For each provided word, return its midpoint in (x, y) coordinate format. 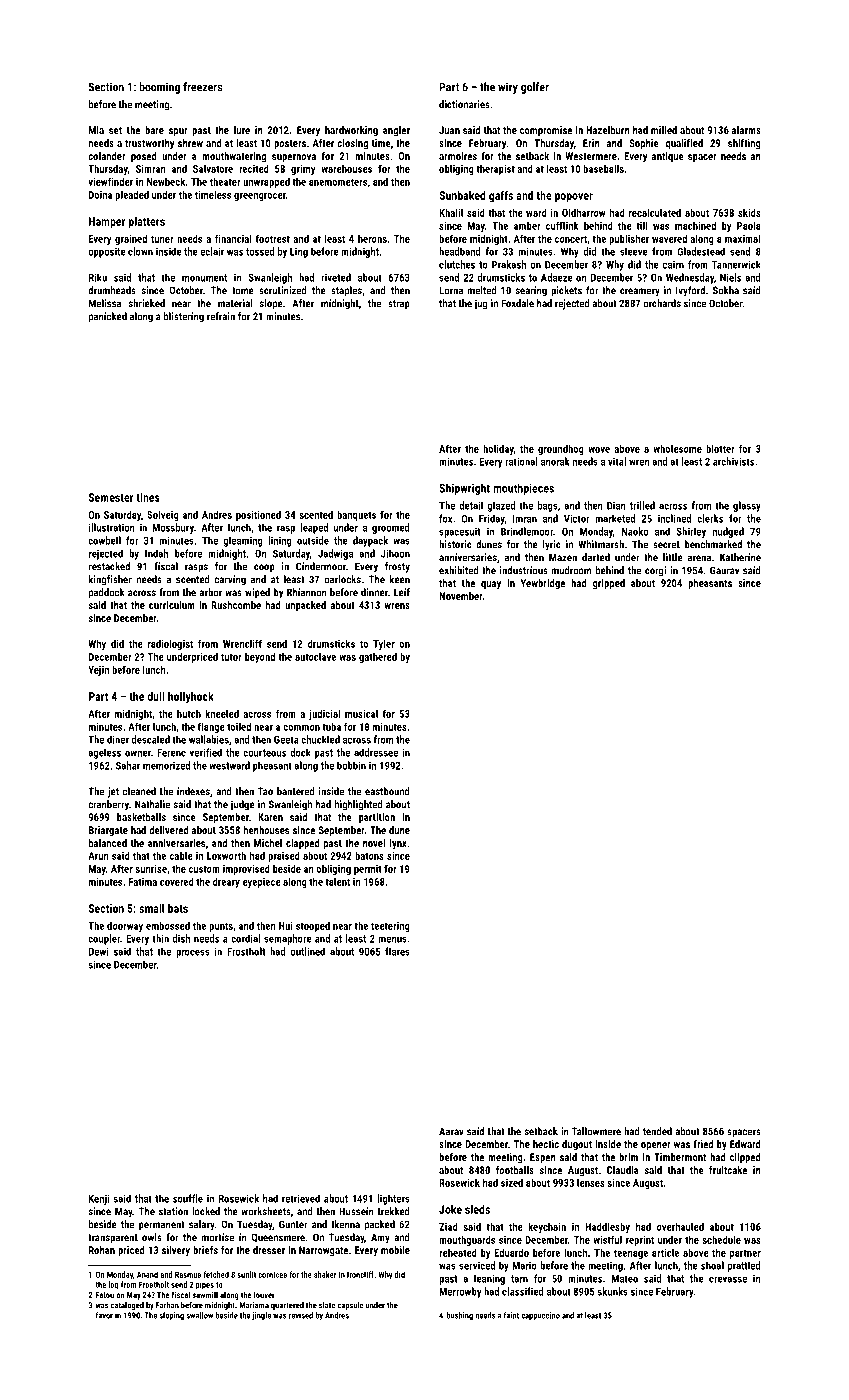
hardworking (351, 131)
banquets (356, 515)
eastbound (387, 791)
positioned (258, 515)
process (193, 953)
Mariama (254, 1305)
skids (749, 212)
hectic (546, 1144)
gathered (378, 657)
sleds (477, 1209)
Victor (577, 519)
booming (159, 88)
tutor (231, 657)
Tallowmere (596, 1131)
